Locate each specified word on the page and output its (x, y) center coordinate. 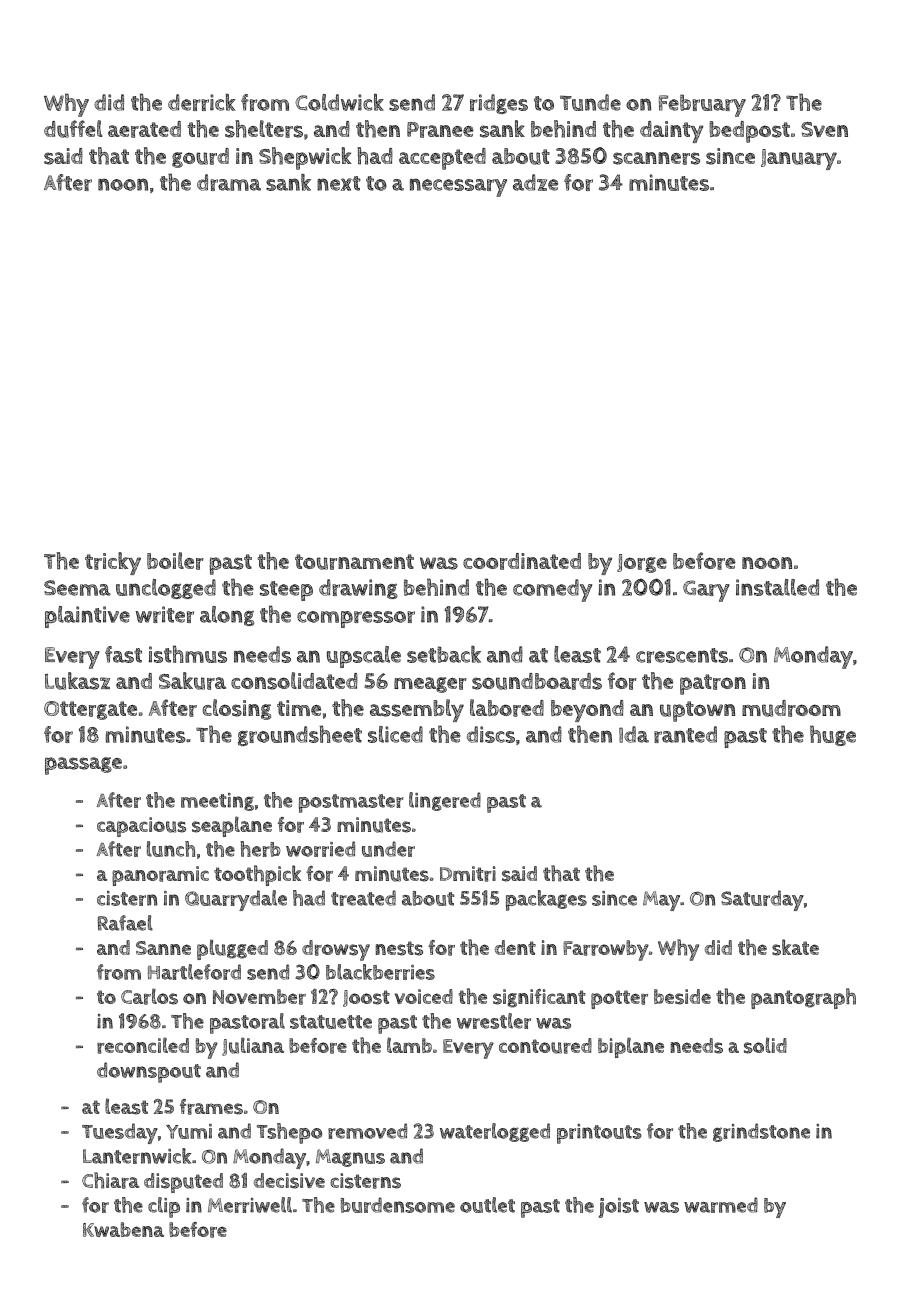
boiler (175, 561)
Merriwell (250, 1205)
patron (713, 684)
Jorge (642, 563)
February (702, 105)
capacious (141, 827)
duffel (73, 129)
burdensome (397, 1205)
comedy (552, 590)
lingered (445, 801)
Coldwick (339, 102)
